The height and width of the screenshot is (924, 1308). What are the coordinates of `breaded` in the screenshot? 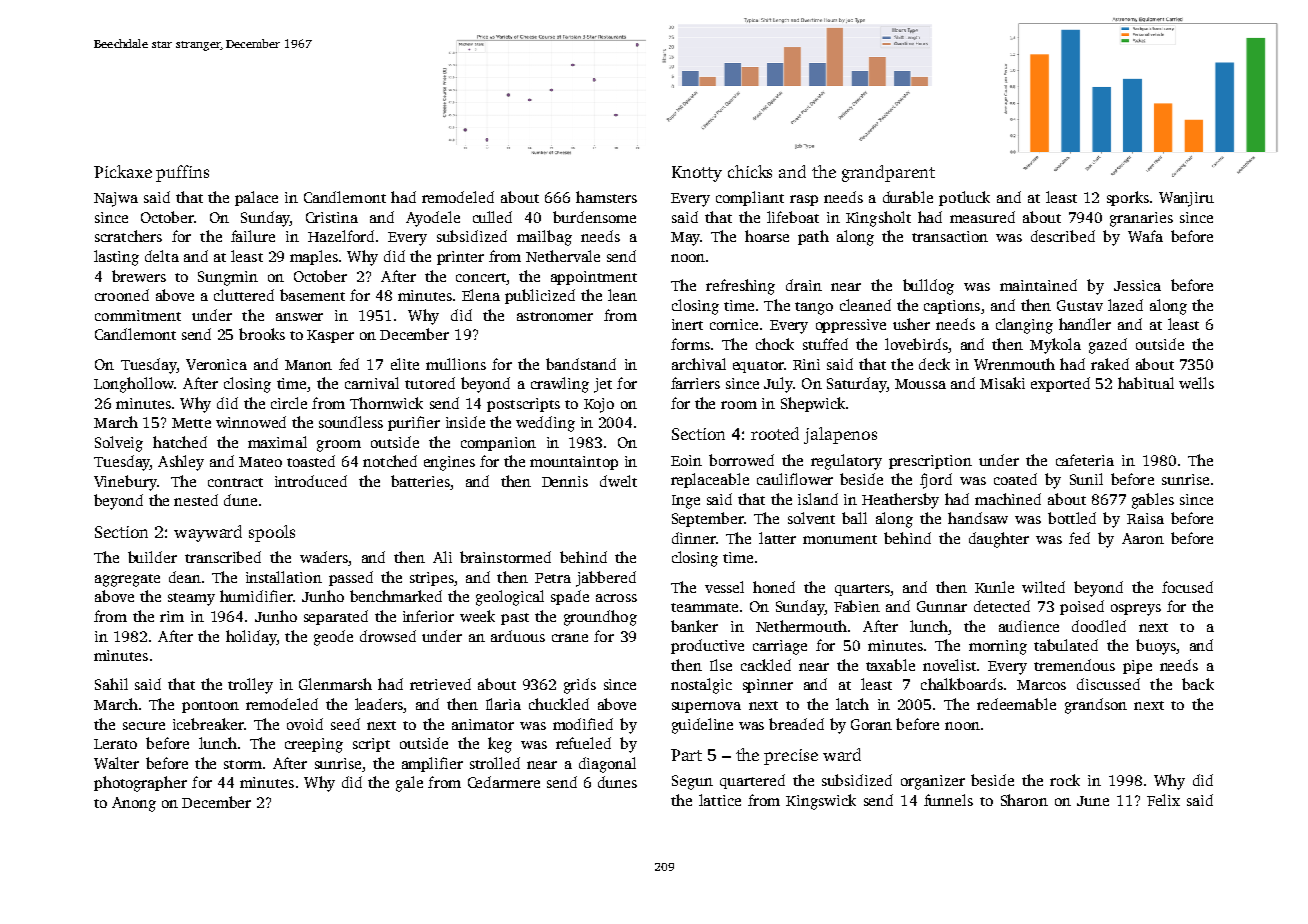 It's located at (796, 724).
